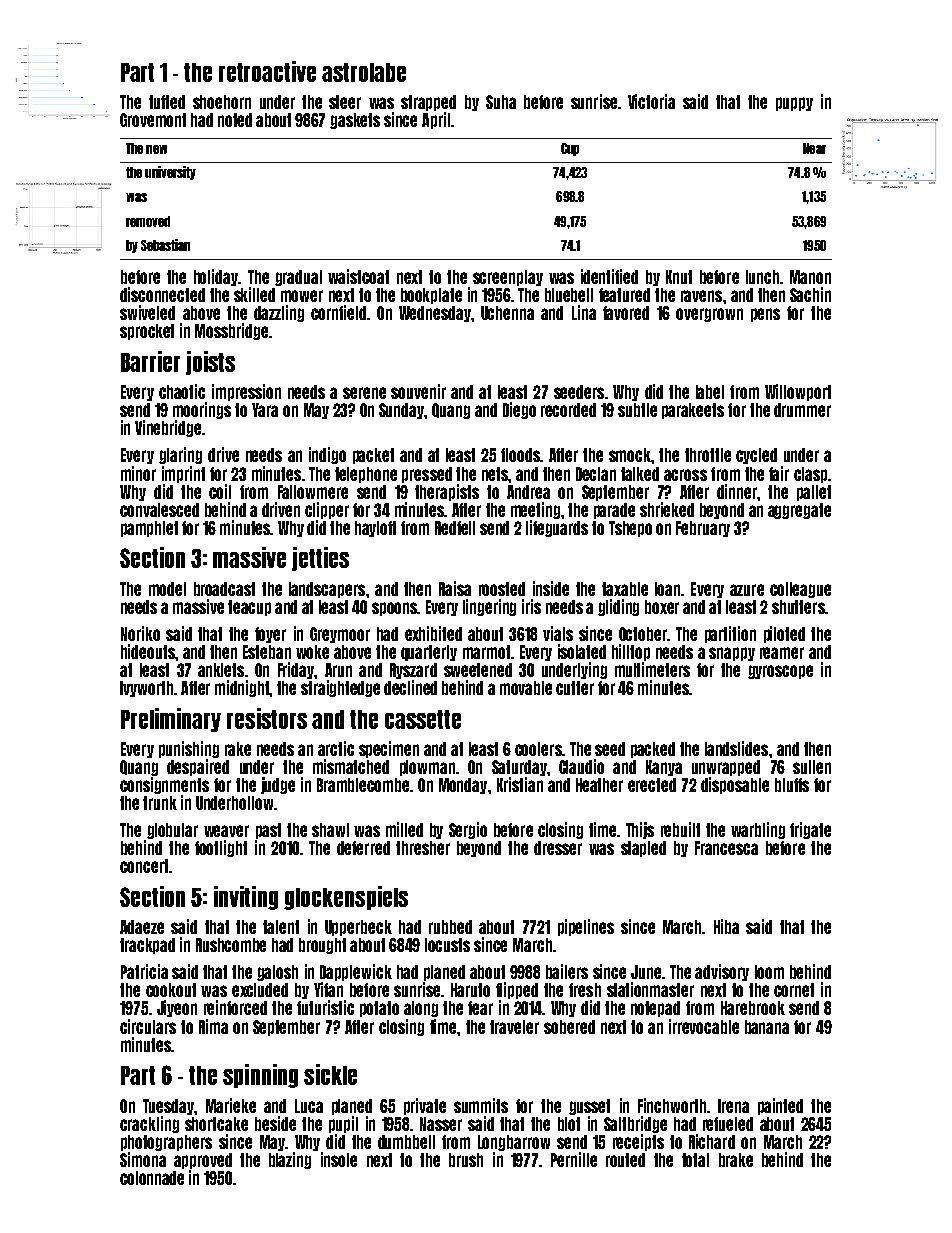 Image resolution: width=952 pixels, height=1233 pixels. Describe the element at coordinates (164, 785) in the page. I see `consignments` at that location.
